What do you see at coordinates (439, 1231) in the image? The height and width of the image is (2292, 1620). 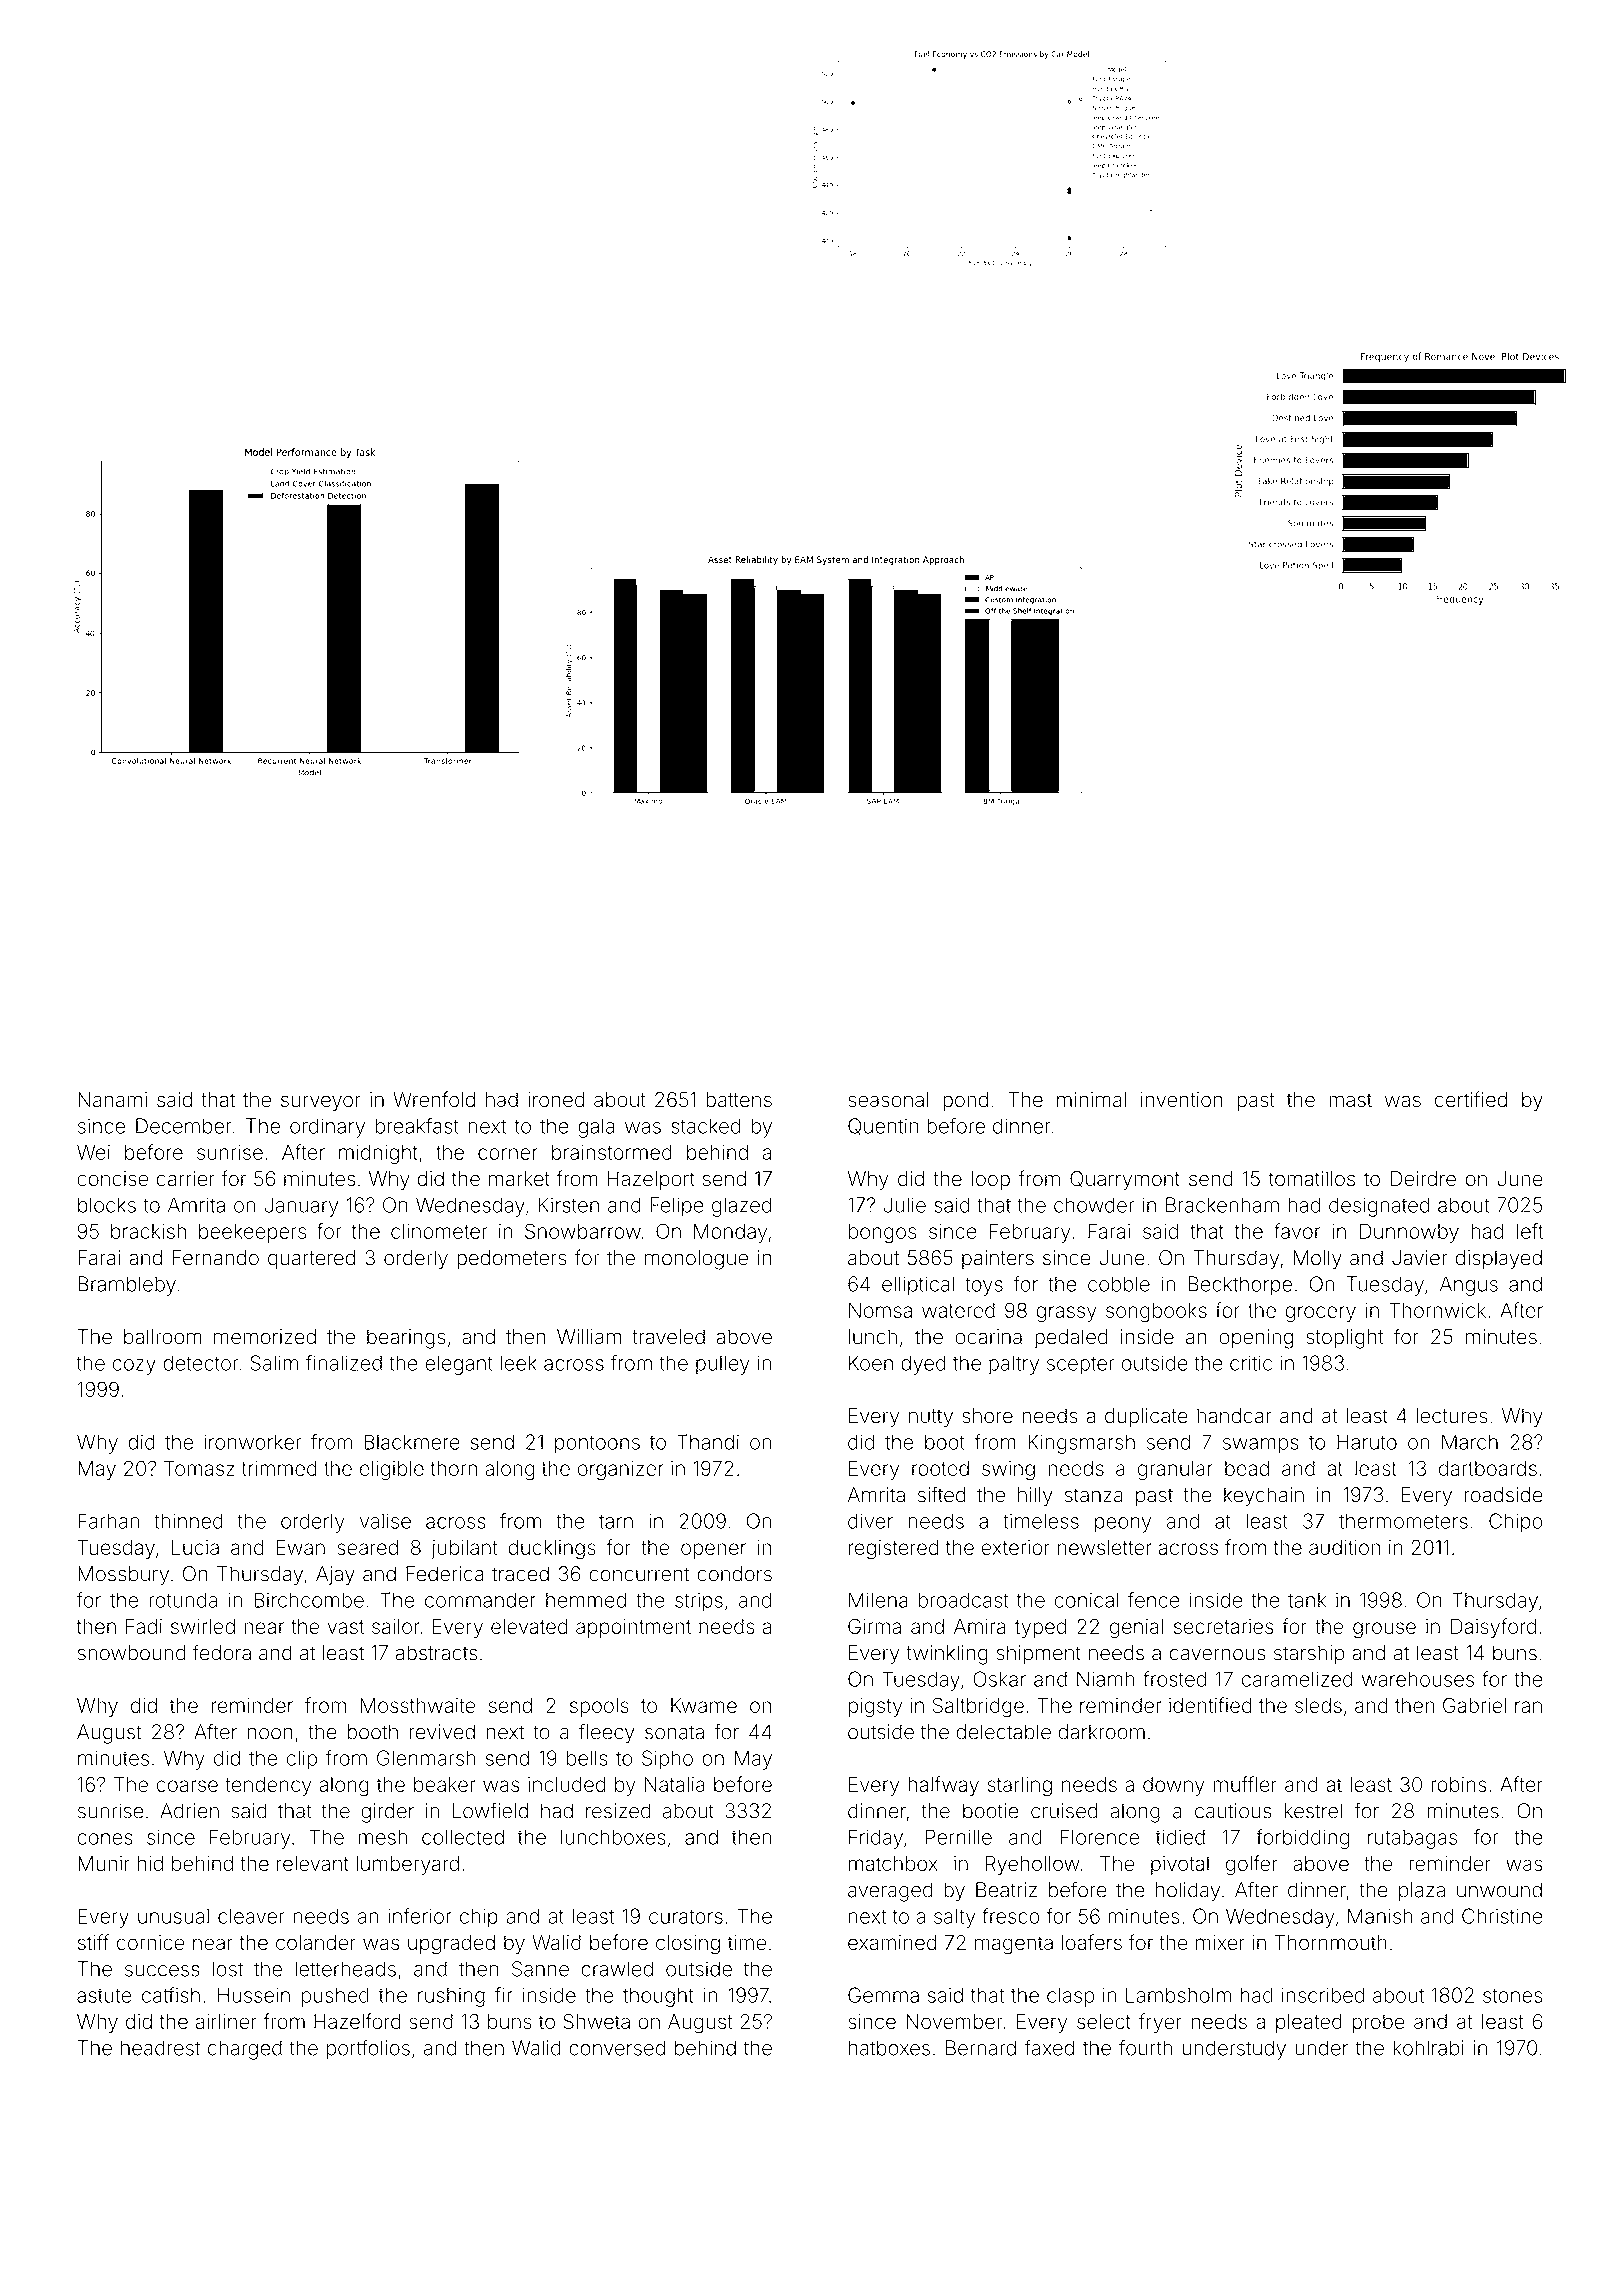 I see `clinometer` at bounding box center [439, 1231].
